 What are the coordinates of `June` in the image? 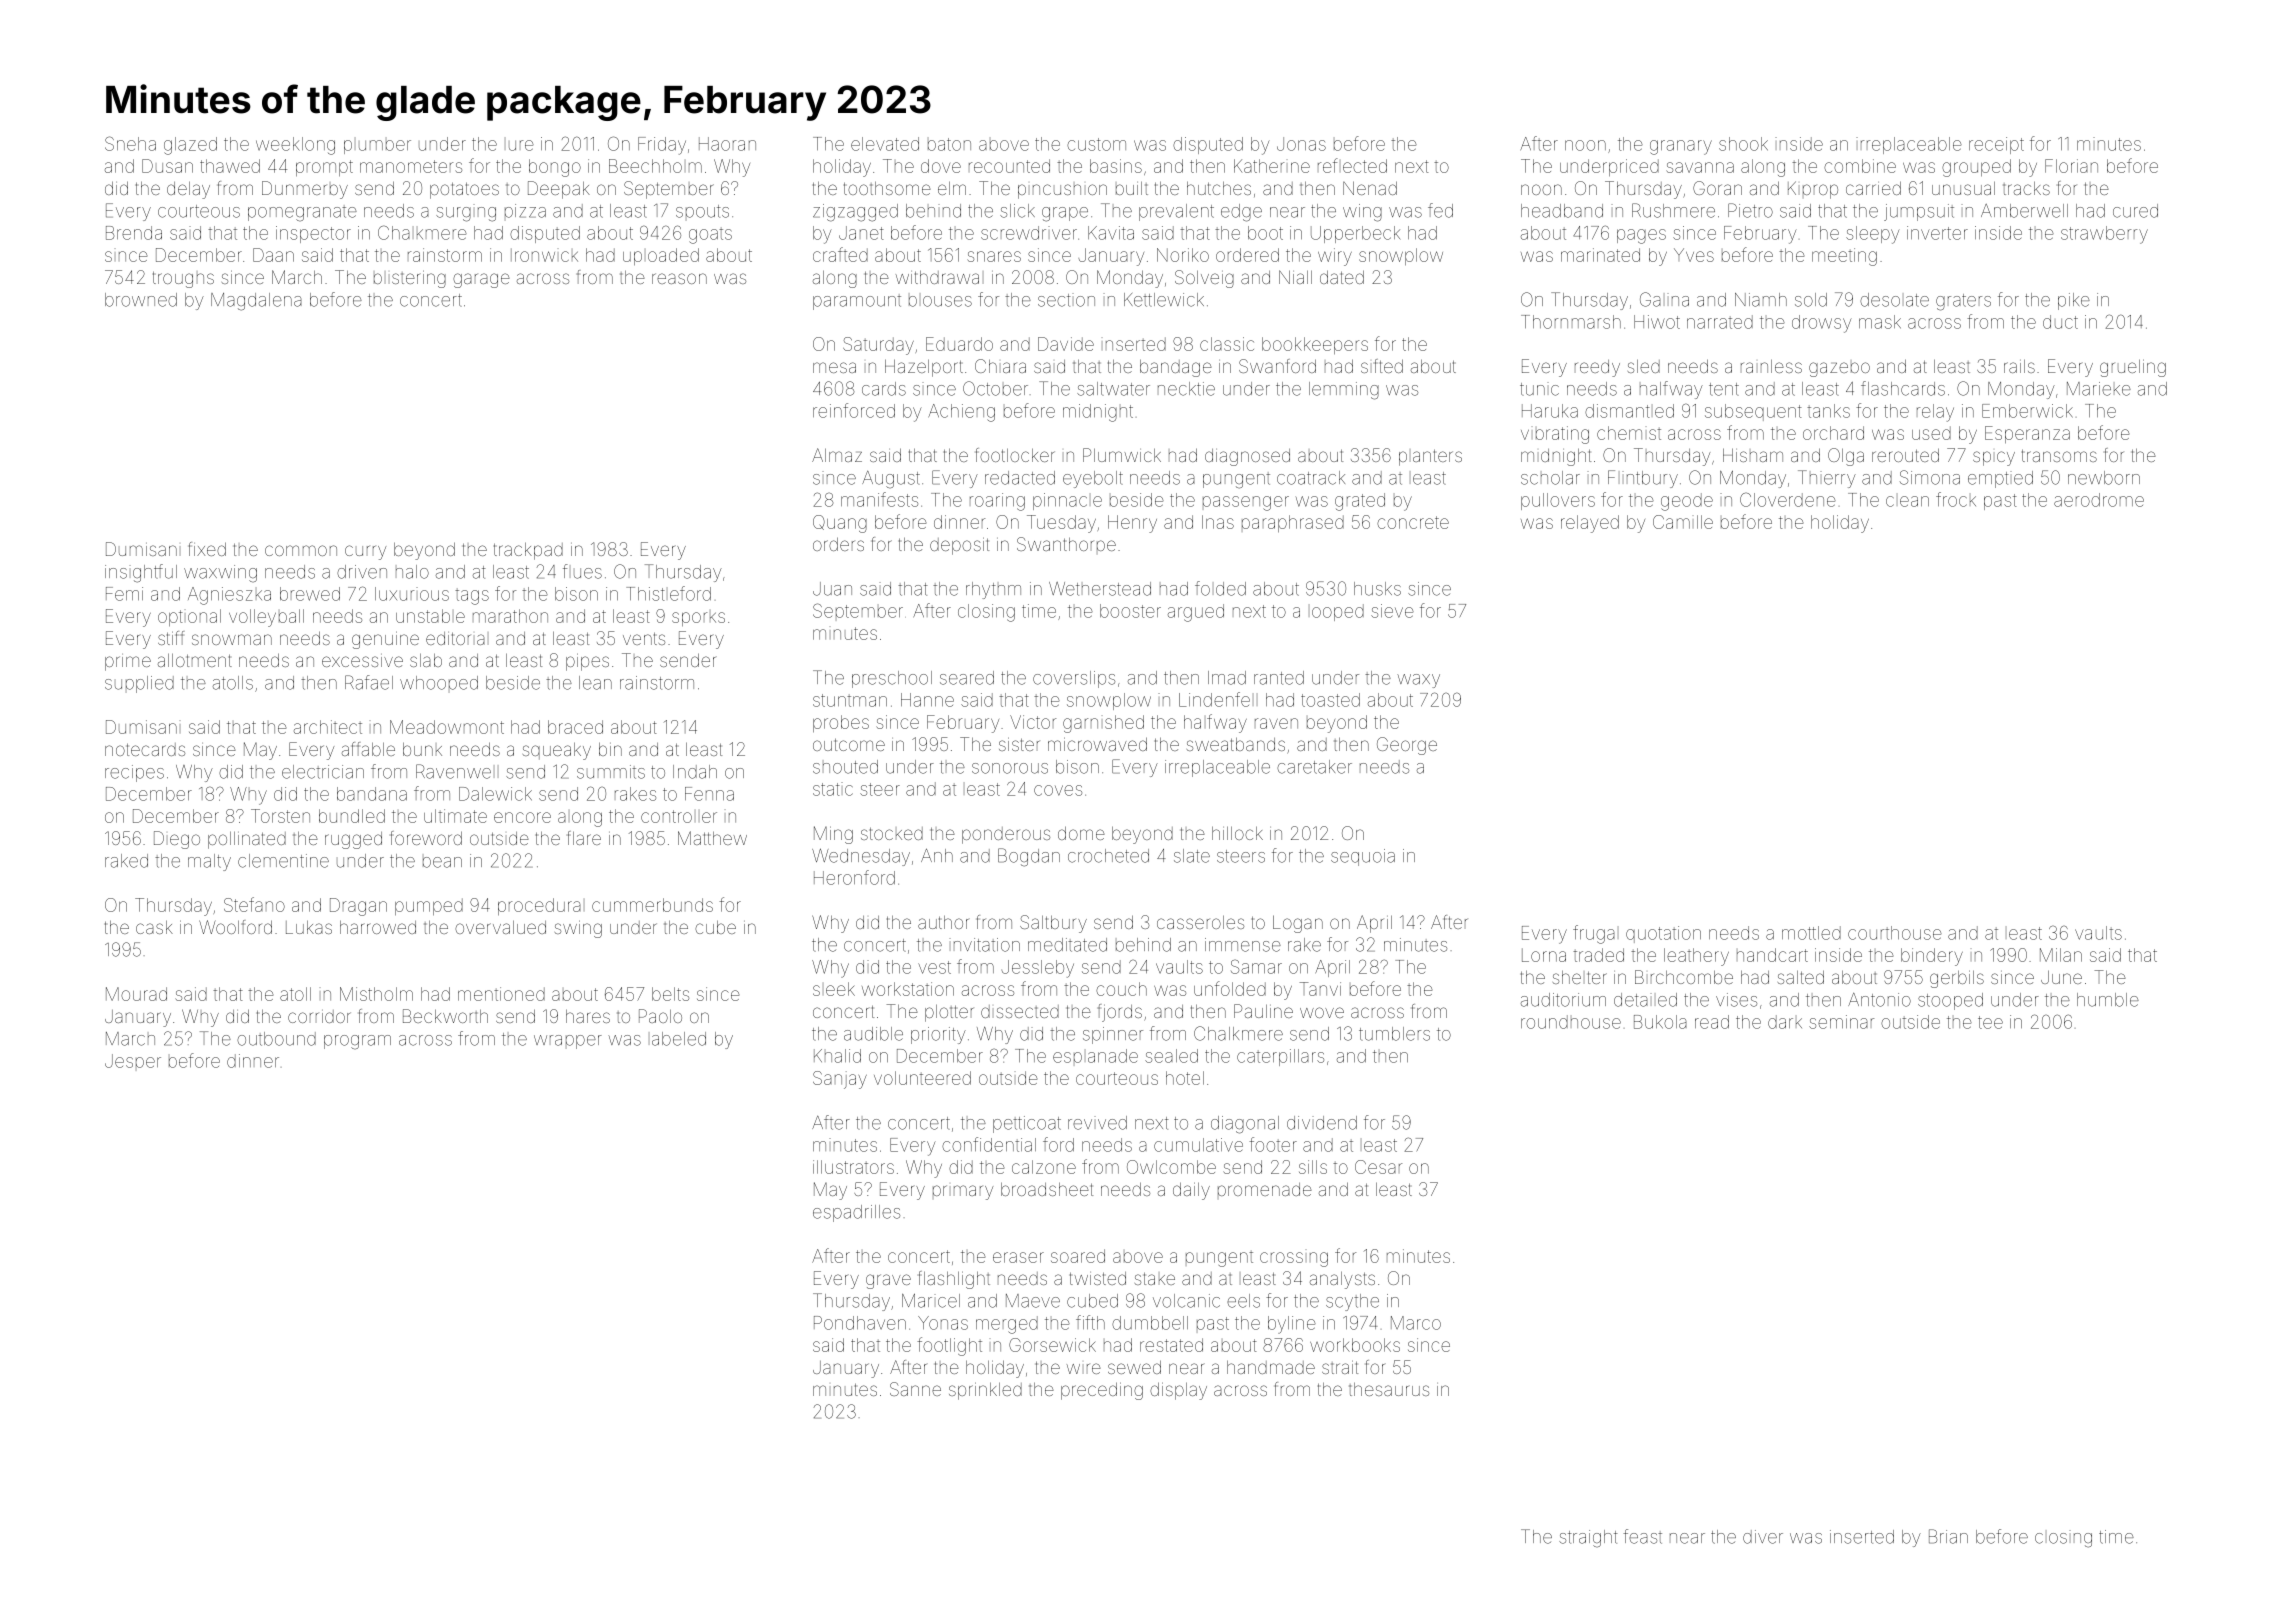 It's located at (2061, 977).
